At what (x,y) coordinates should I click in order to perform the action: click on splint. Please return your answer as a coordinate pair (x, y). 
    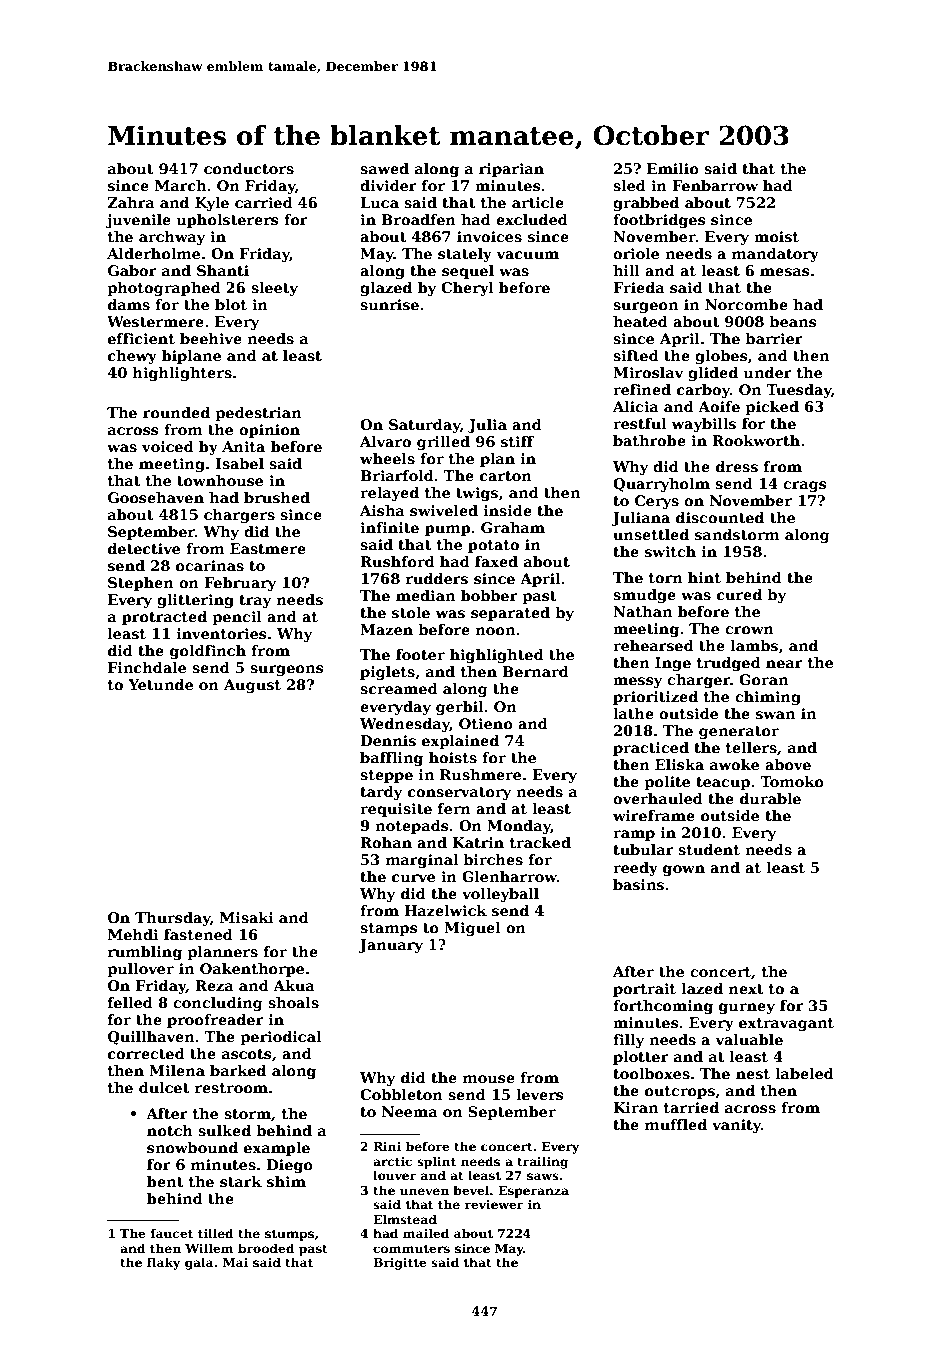
    Looking at the image, I should click on (436, 1162).
